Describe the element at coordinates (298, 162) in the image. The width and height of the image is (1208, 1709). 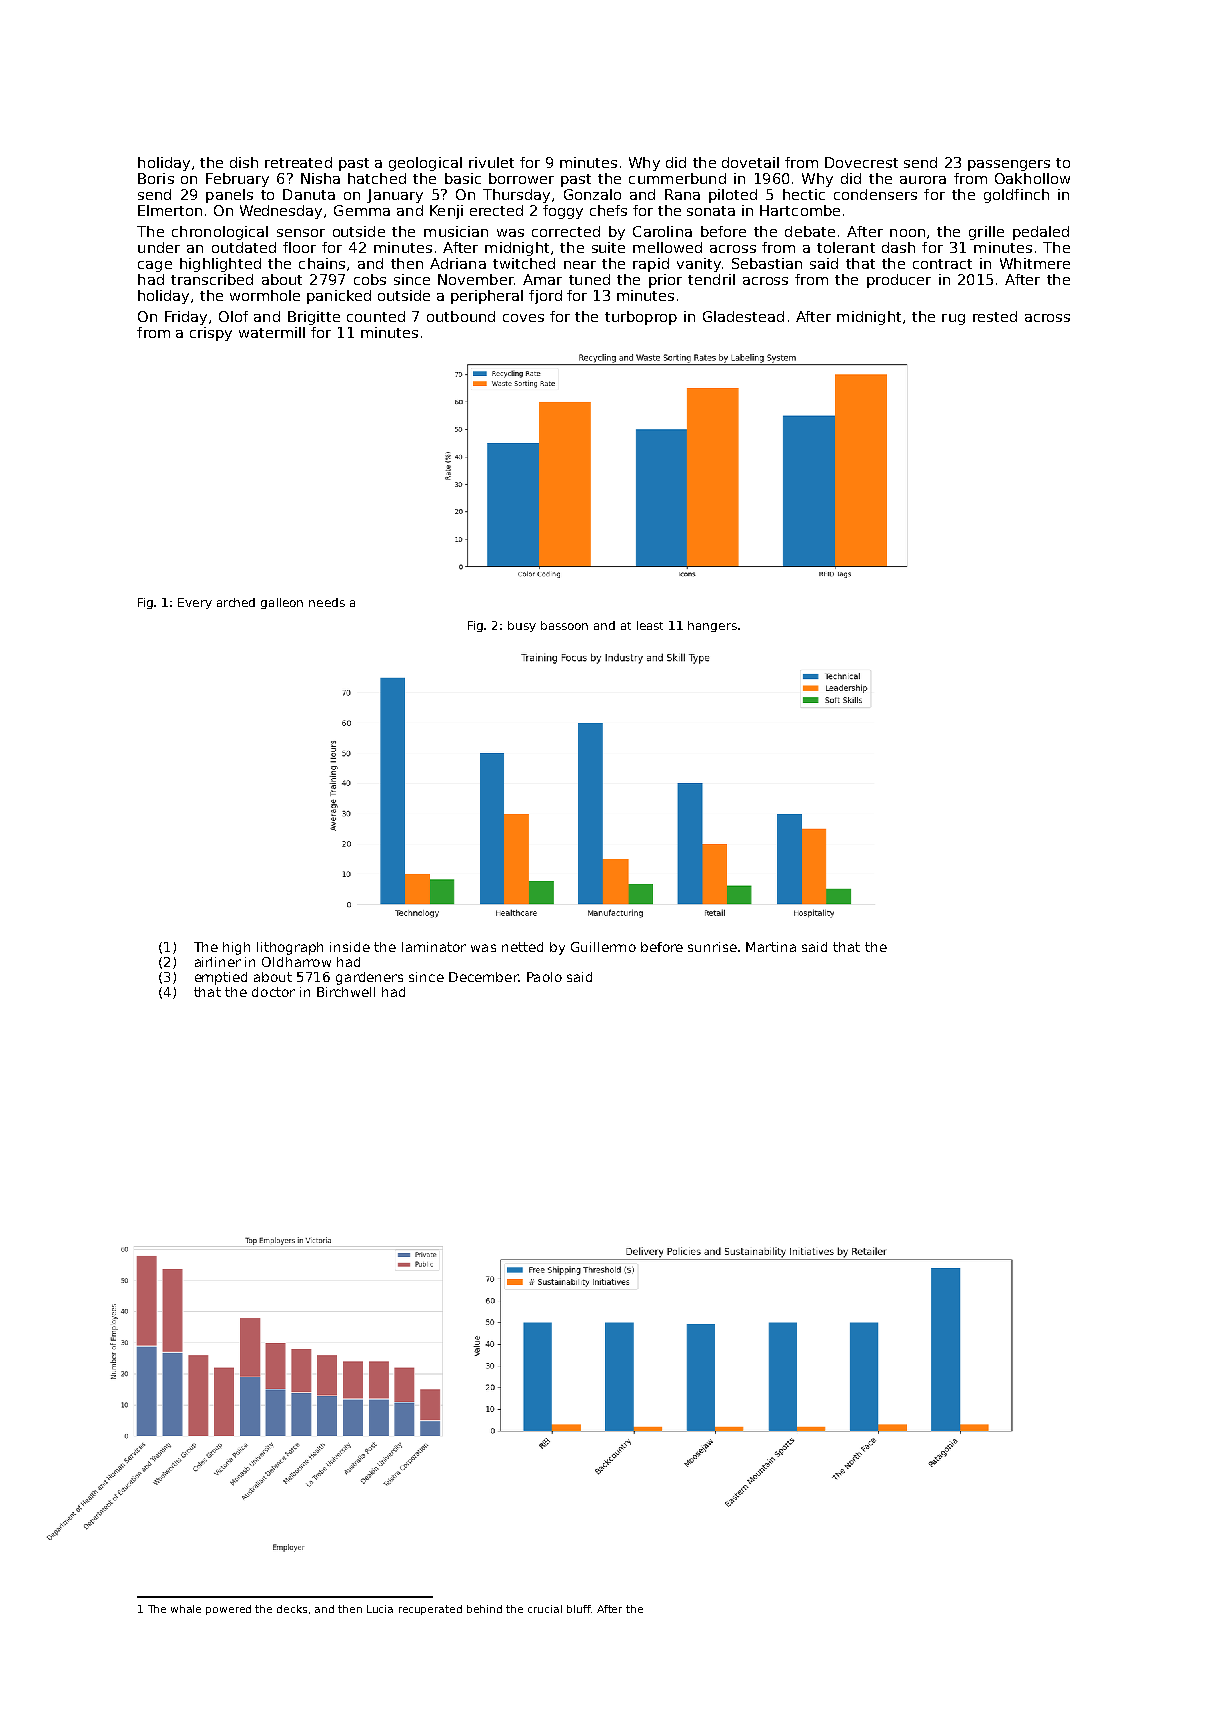
I see `retreated` at that location.
